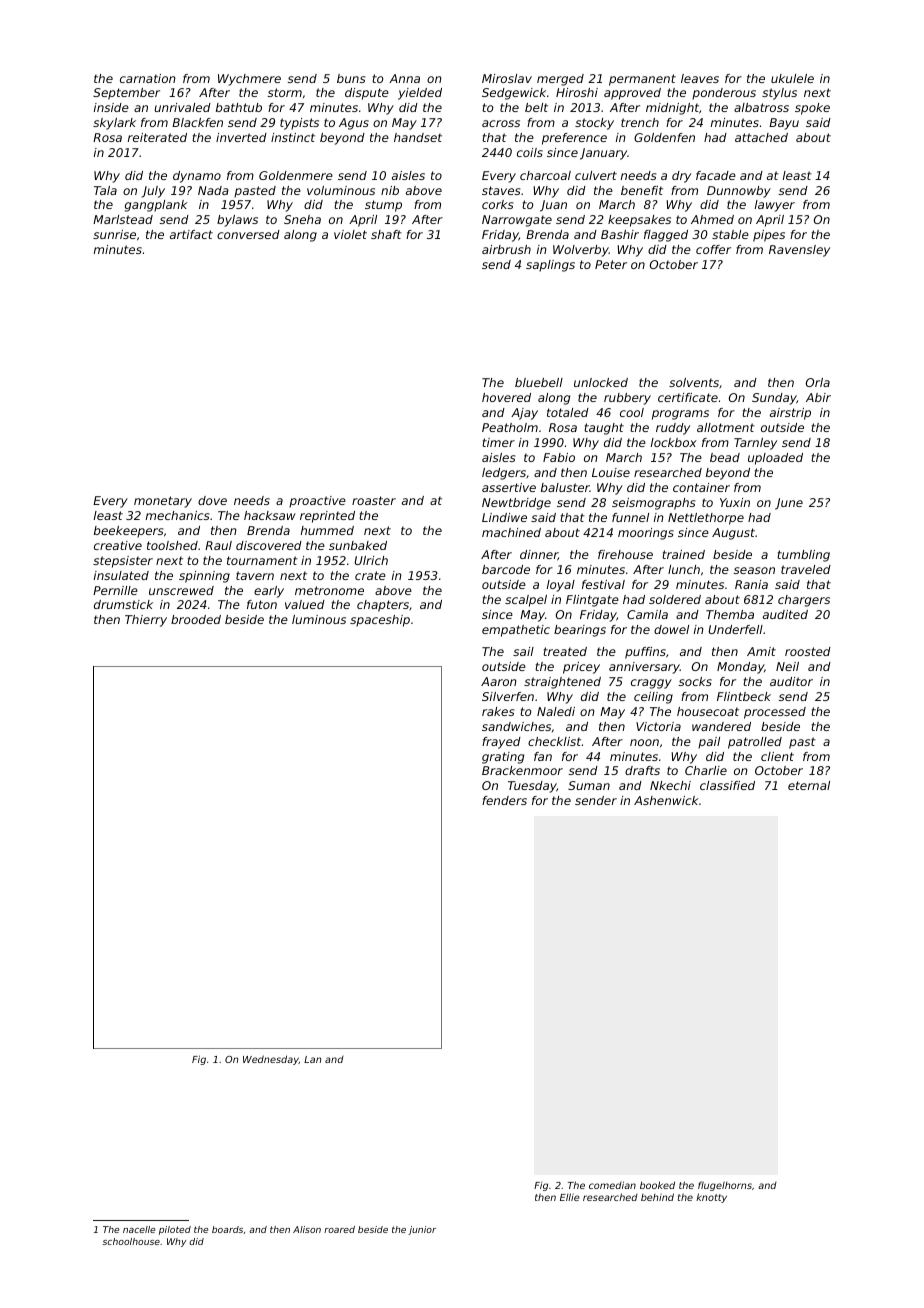  Describe the element at coordinates (565, 487) in the image. I see `baluster` at that location.
